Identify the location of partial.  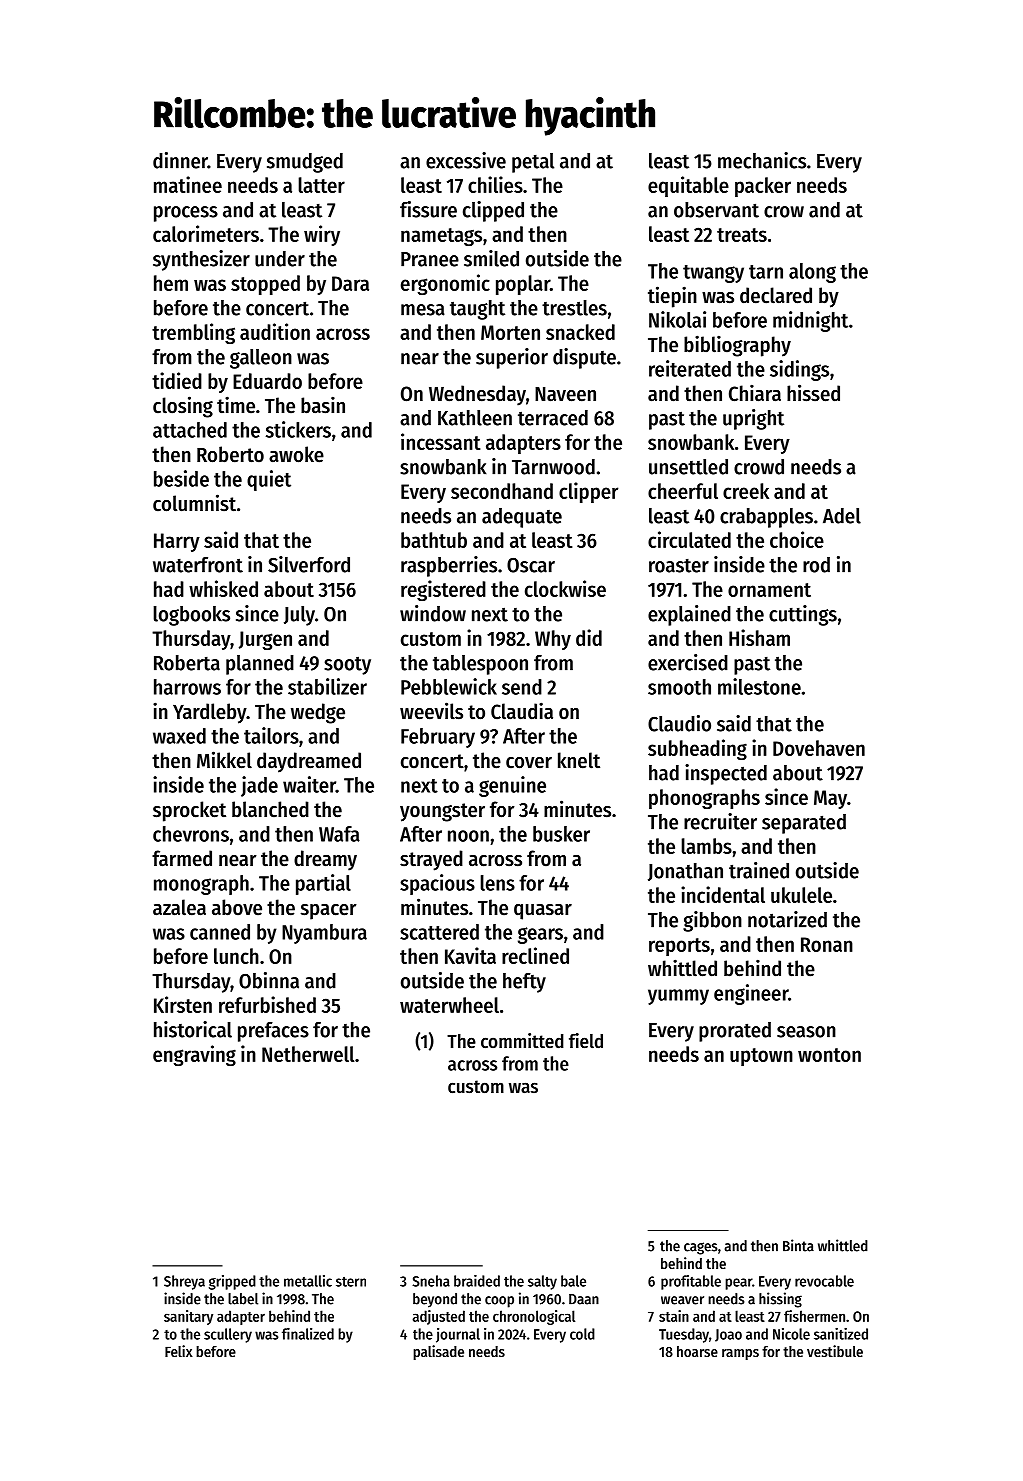
(323, 884).
